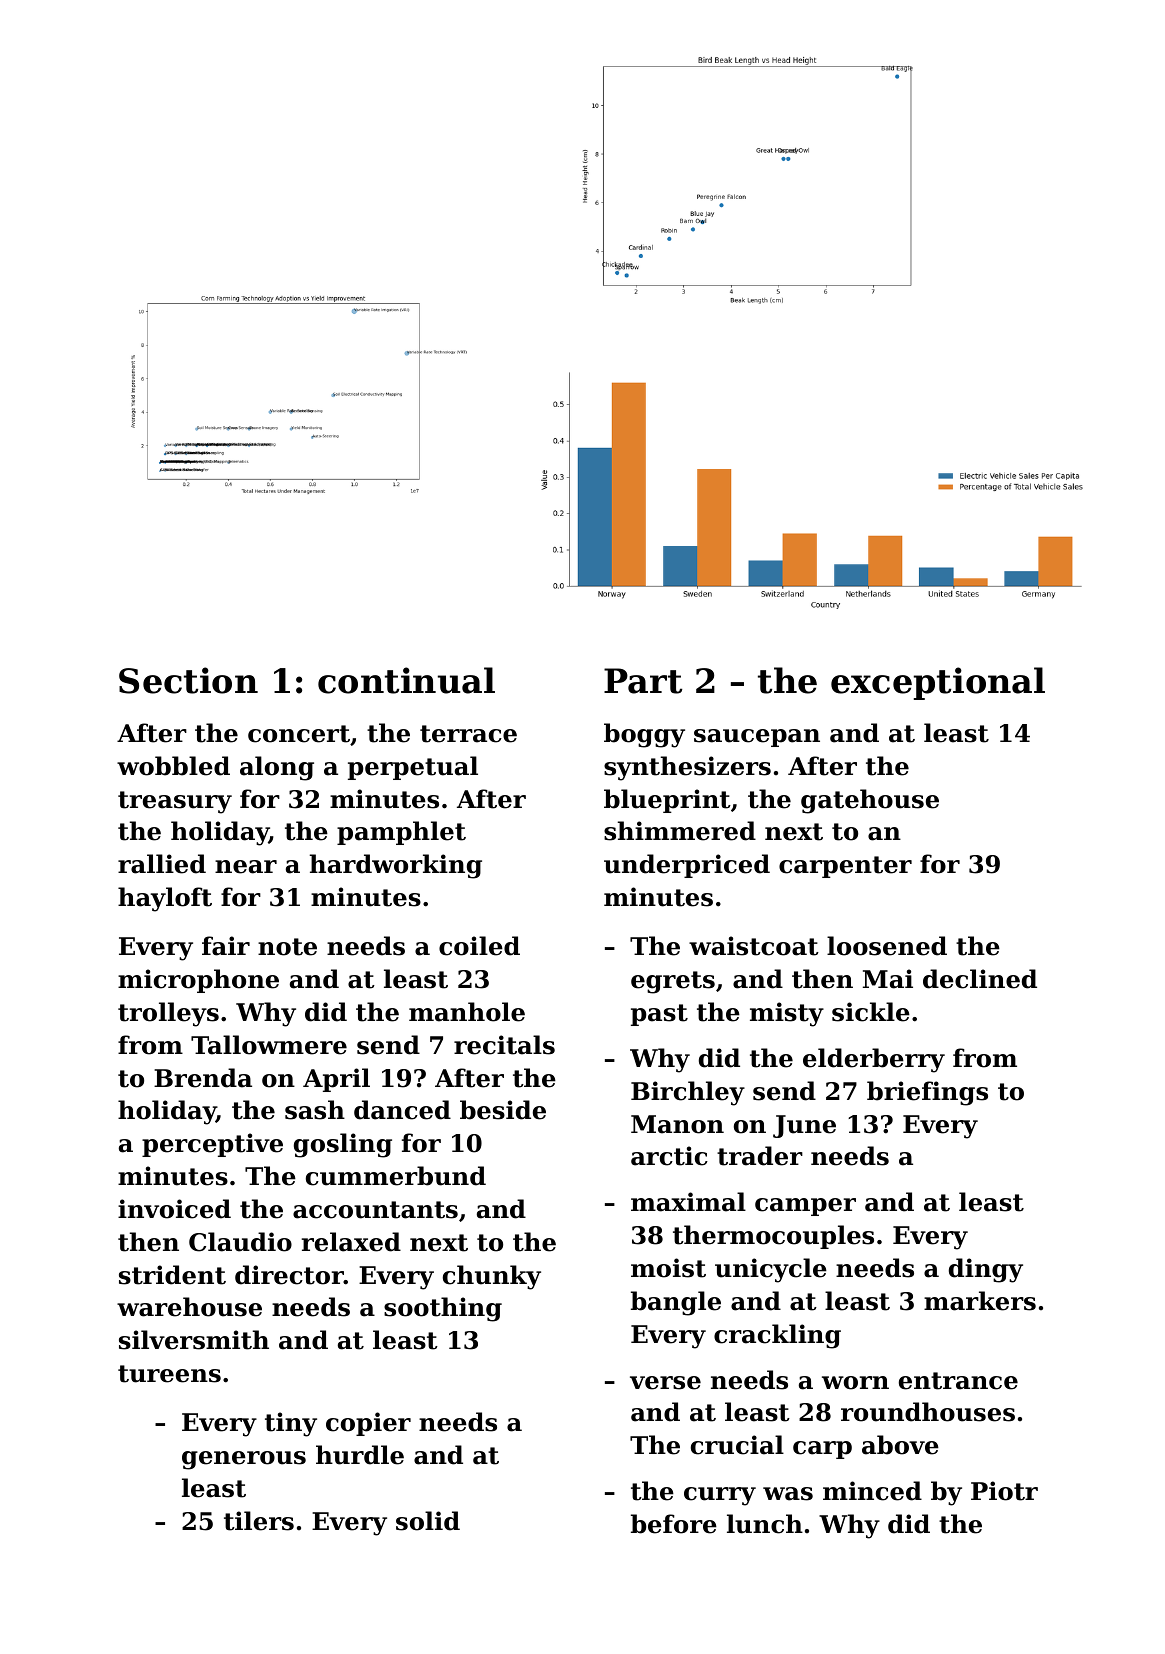 The height and width of the screenshot is (1654, 1165). Describe the element at coordinates (212, 1145) in the screenshot. I see `perceptive` at that location.
